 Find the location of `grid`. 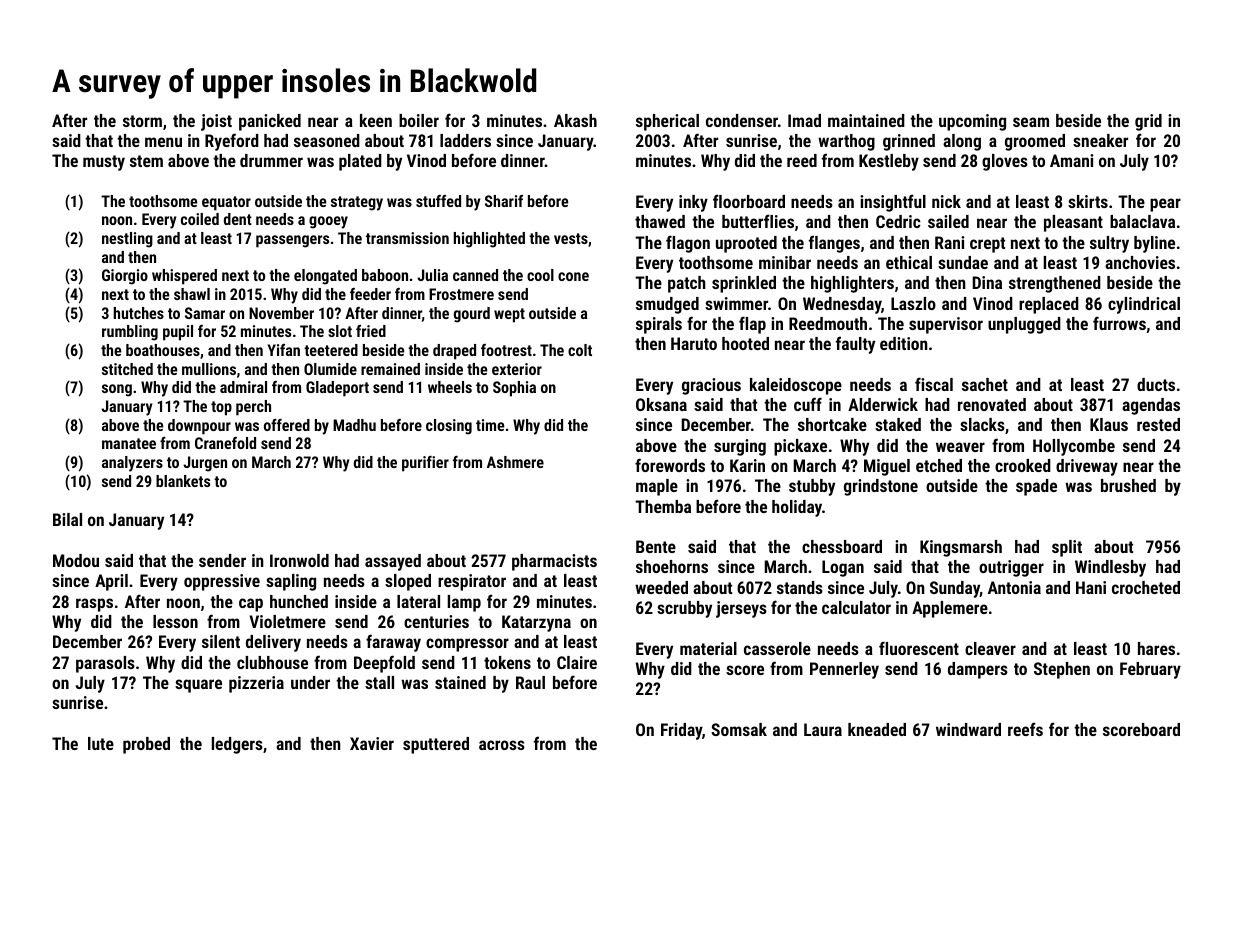

grid is located at coordinates (1148, 122).
